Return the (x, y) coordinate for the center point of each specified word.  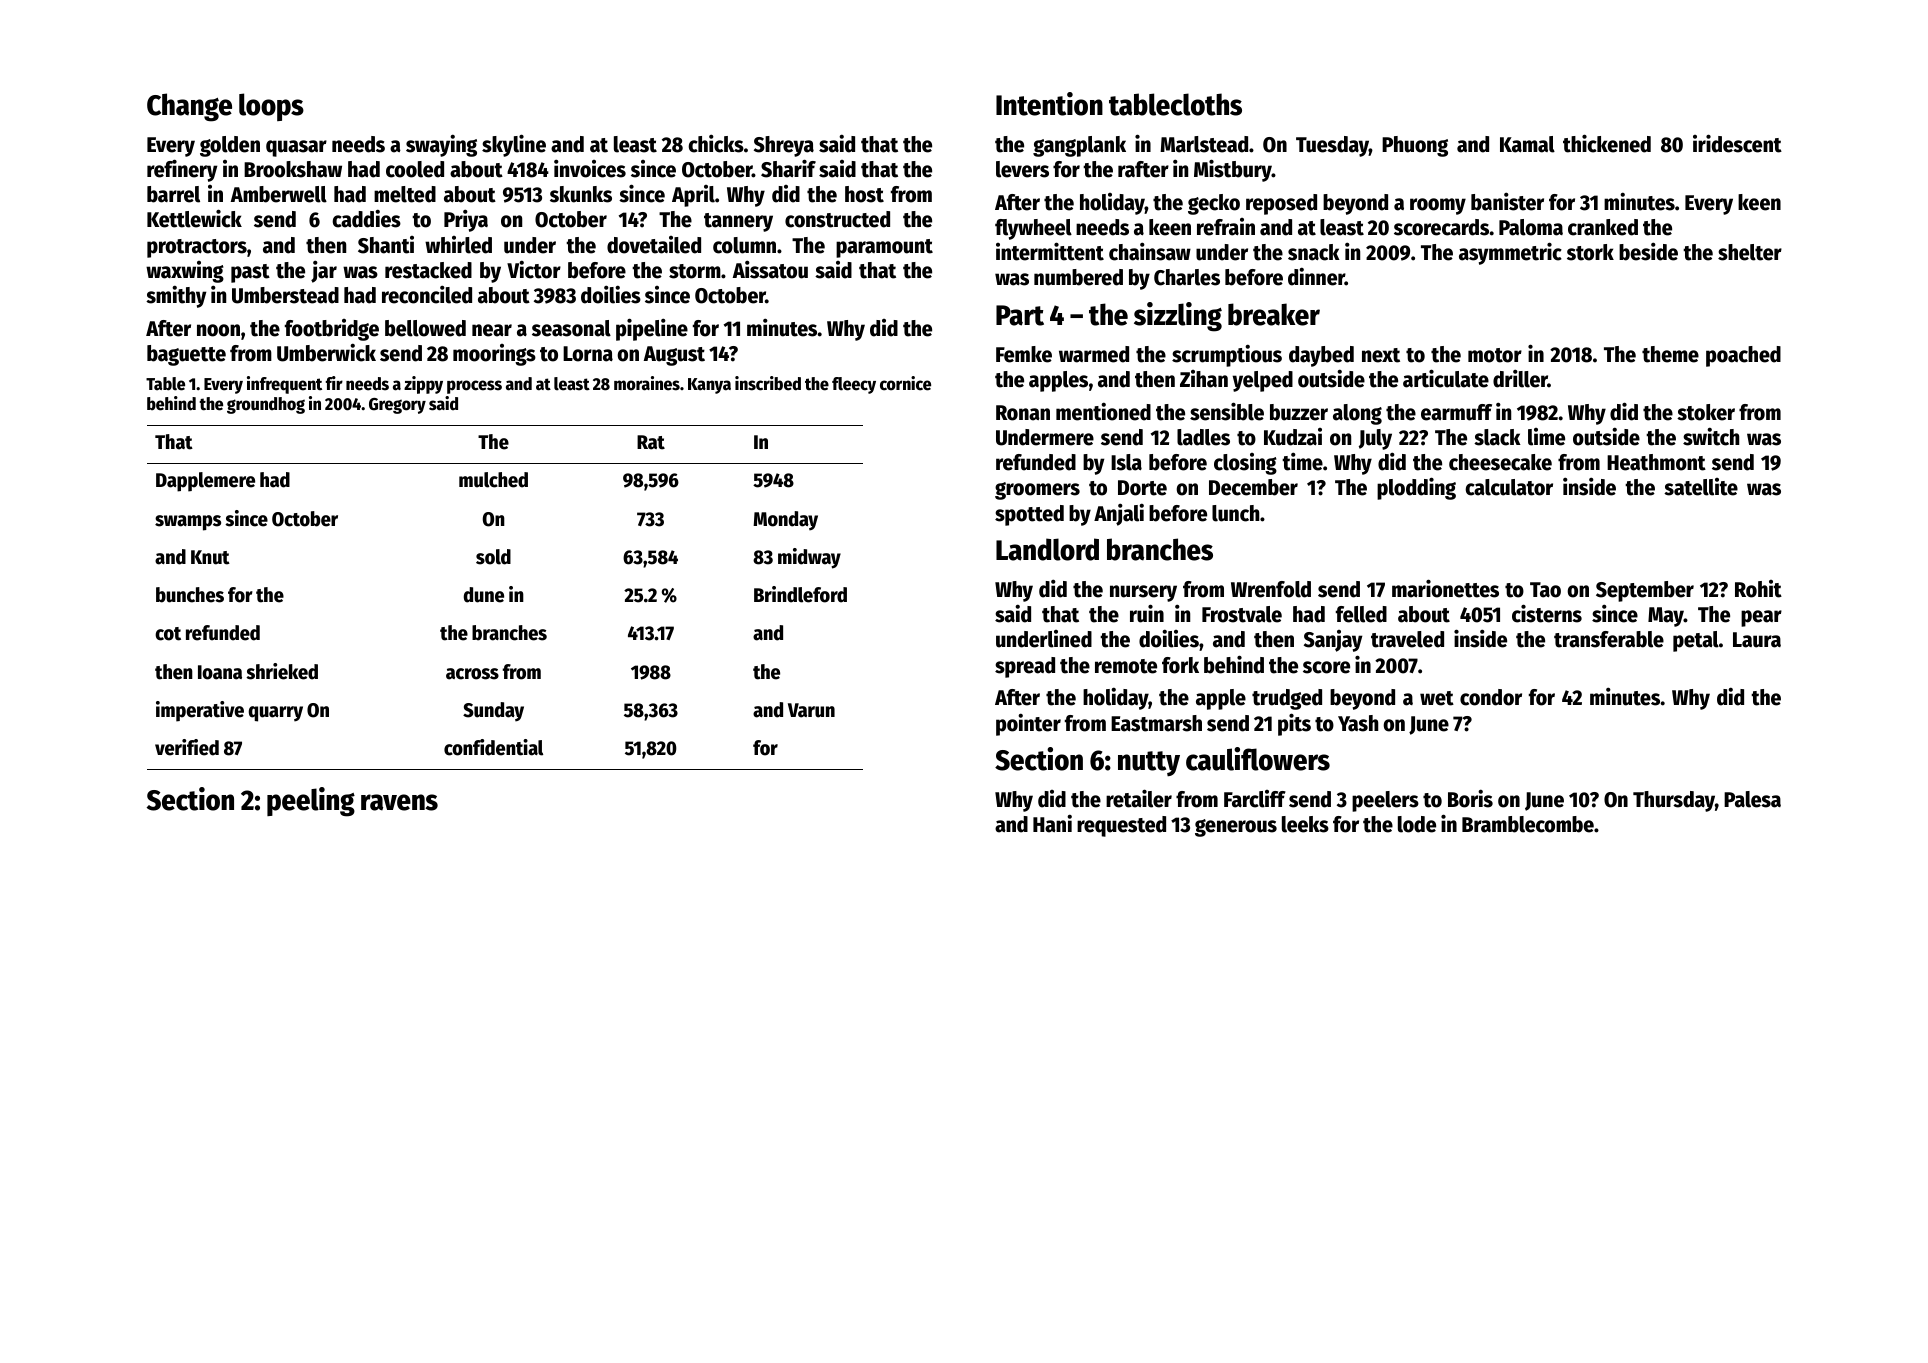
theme (1670, 354)
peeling (311, 802)
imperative (200, 711)
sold (493, 557)
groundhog (266, 405)
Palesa (1752, 799)
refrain (1226, 227)
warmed (1094, 354)
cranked (1603, 227)
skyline (514, 145)
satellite (1701, 487)
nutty (1149, 763)
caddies (366, 218)
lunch (1235, 513)
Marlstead (1204, 144)
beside (1648, 251)
